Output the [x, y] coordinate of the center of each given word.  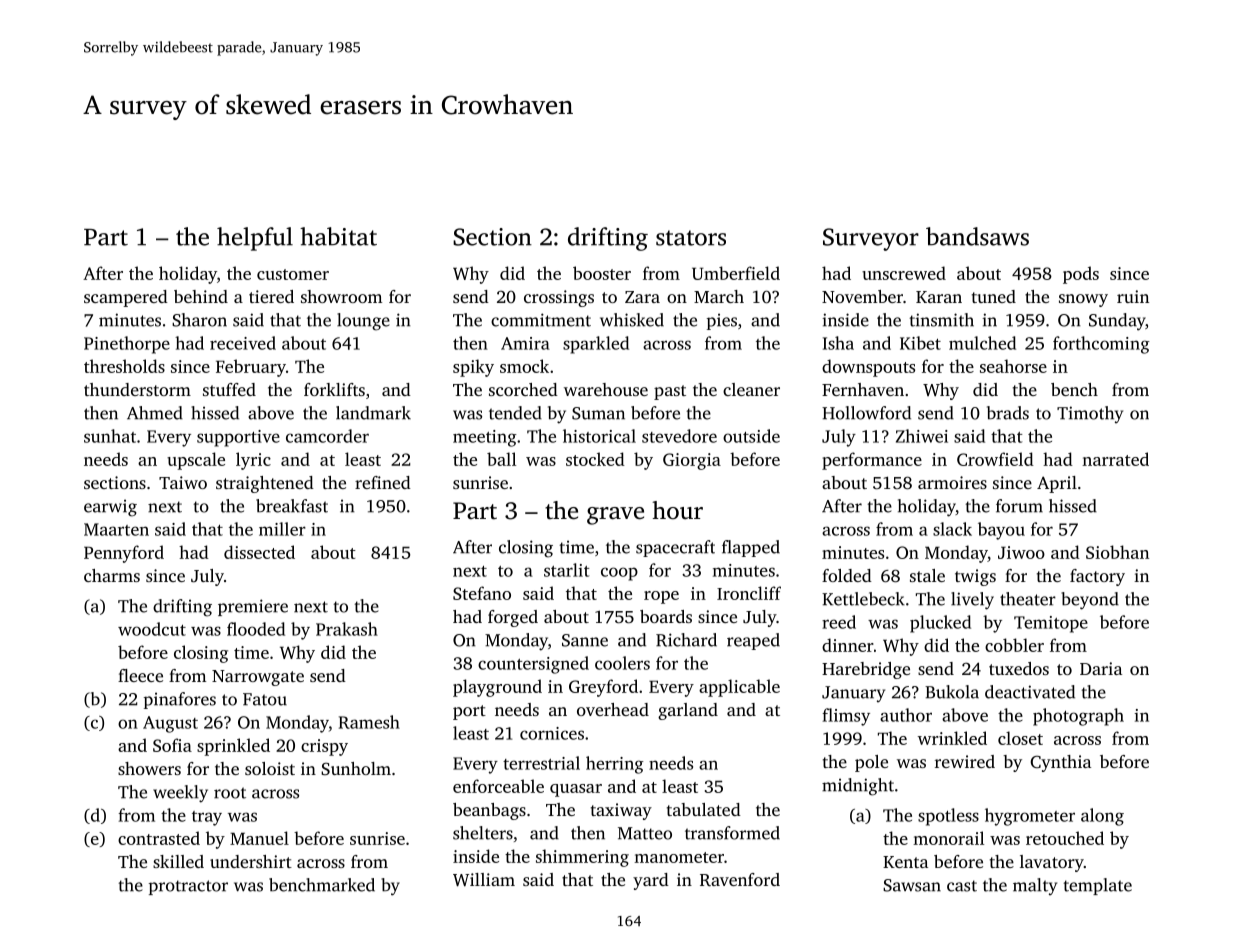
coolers [622, 663]
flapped [751, 548]
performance [872, 461]
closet [1020, 738]
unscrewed [904, 273]
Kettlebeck [863, 599]
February [251, 368]
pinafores [180, 700]
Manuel [259, 838]
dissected [259, 552]
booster [602, 273]
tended [515, 413]
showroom [341, 296]
